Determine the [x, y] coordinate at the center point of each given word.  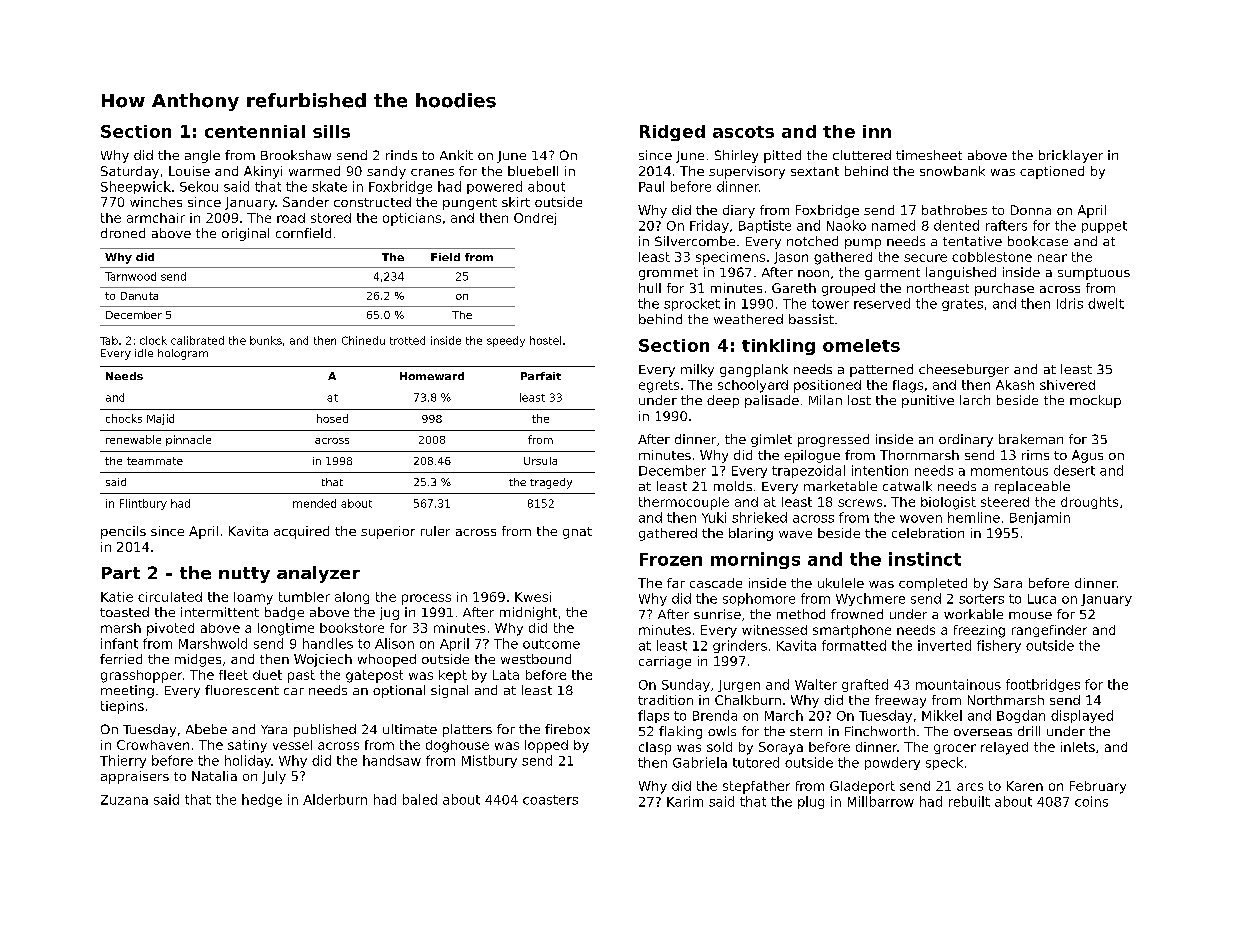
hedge [262, 800]
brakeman [1031, 439]
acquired [301, 532]
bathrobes [954, 210]
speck [944, 763]
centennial [255, 131]
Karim [685, 801]
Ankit [456, 155]
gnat [577, 533]
